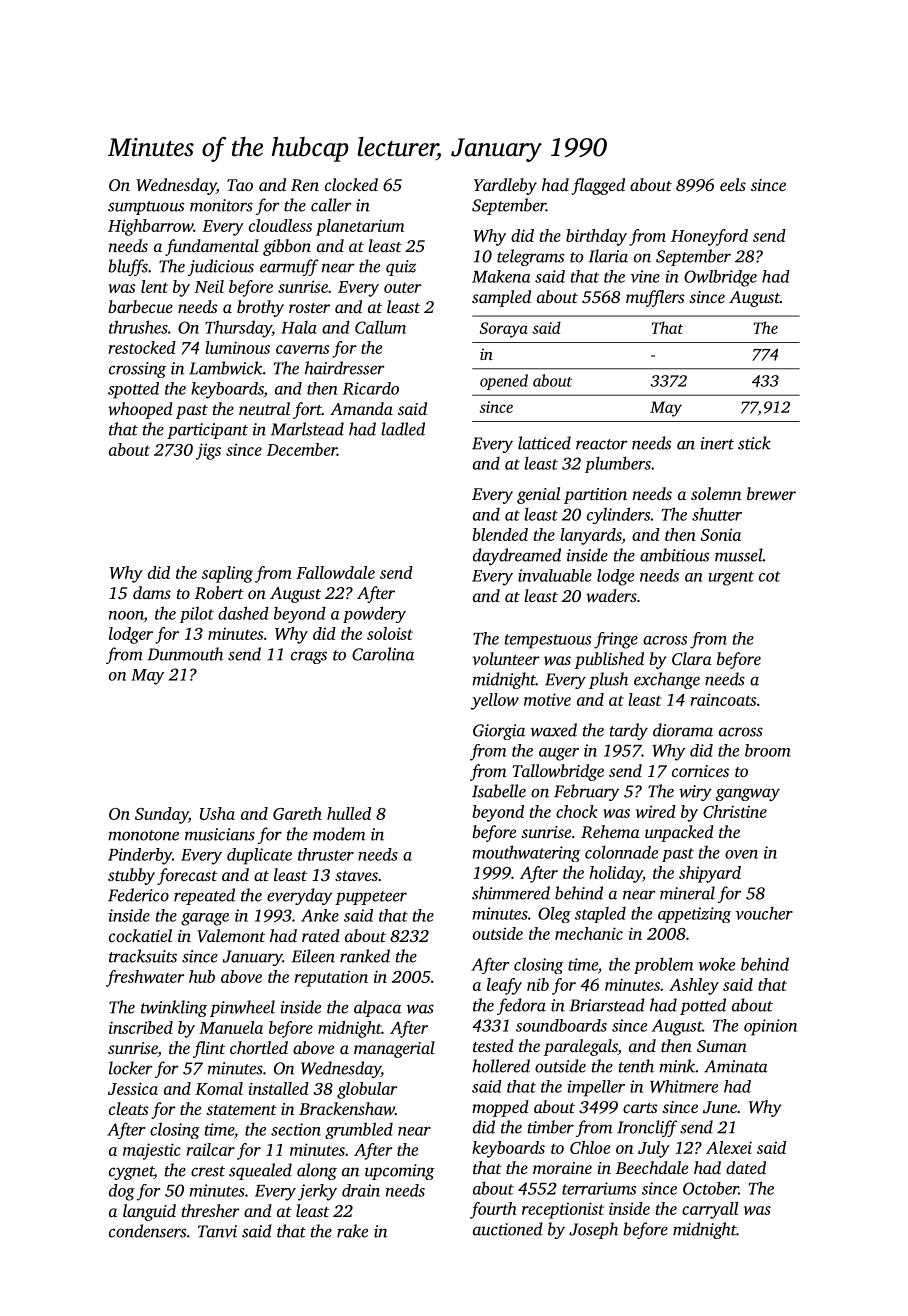 The width and height of the page is (908, 1316). What do you see at coordinates (217, 1231) in the page?
I see `Tanvi` at bounding box center [217, 1231].
